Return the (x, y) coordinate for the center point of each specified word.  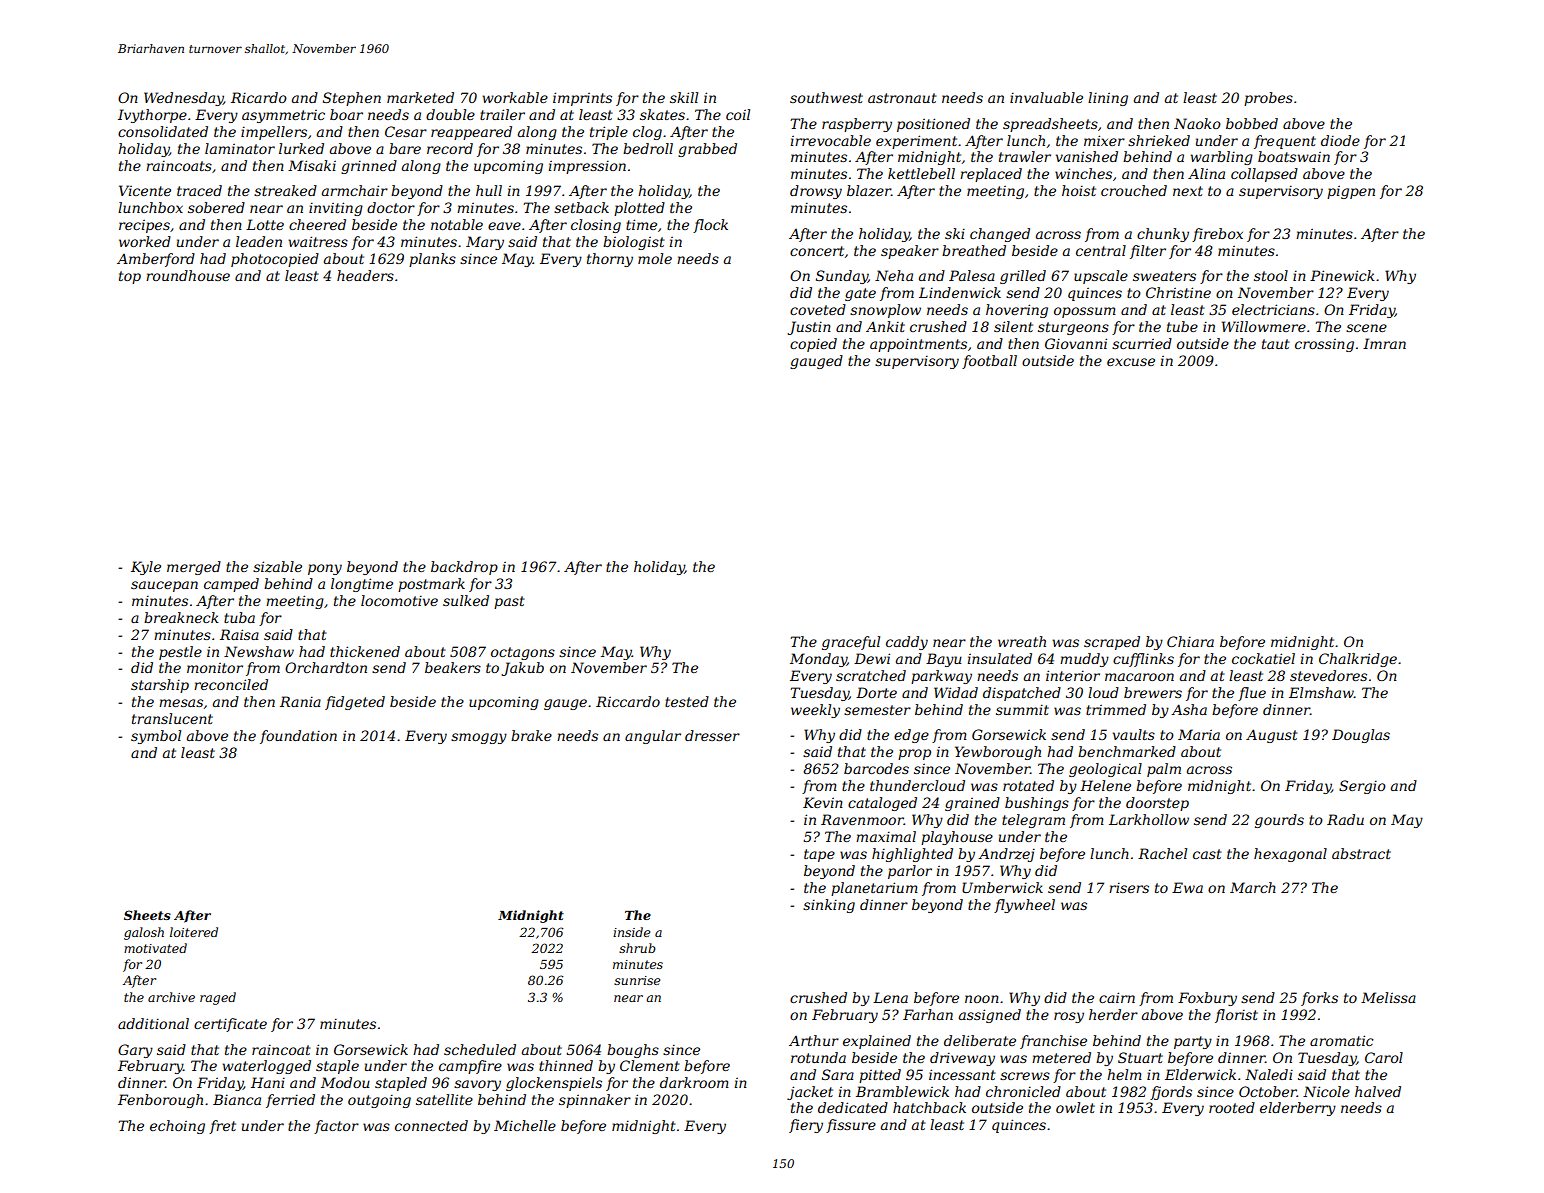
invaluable (1046, 97)
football (989, 362)
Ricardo (259, 97)
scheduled (480, 1049)
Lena (890, 997)
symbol (156, 737)
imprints (582, 99)
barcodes (876, 768)
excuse (1131, 362)
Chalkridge (1358, 660)
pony (325, 569)
